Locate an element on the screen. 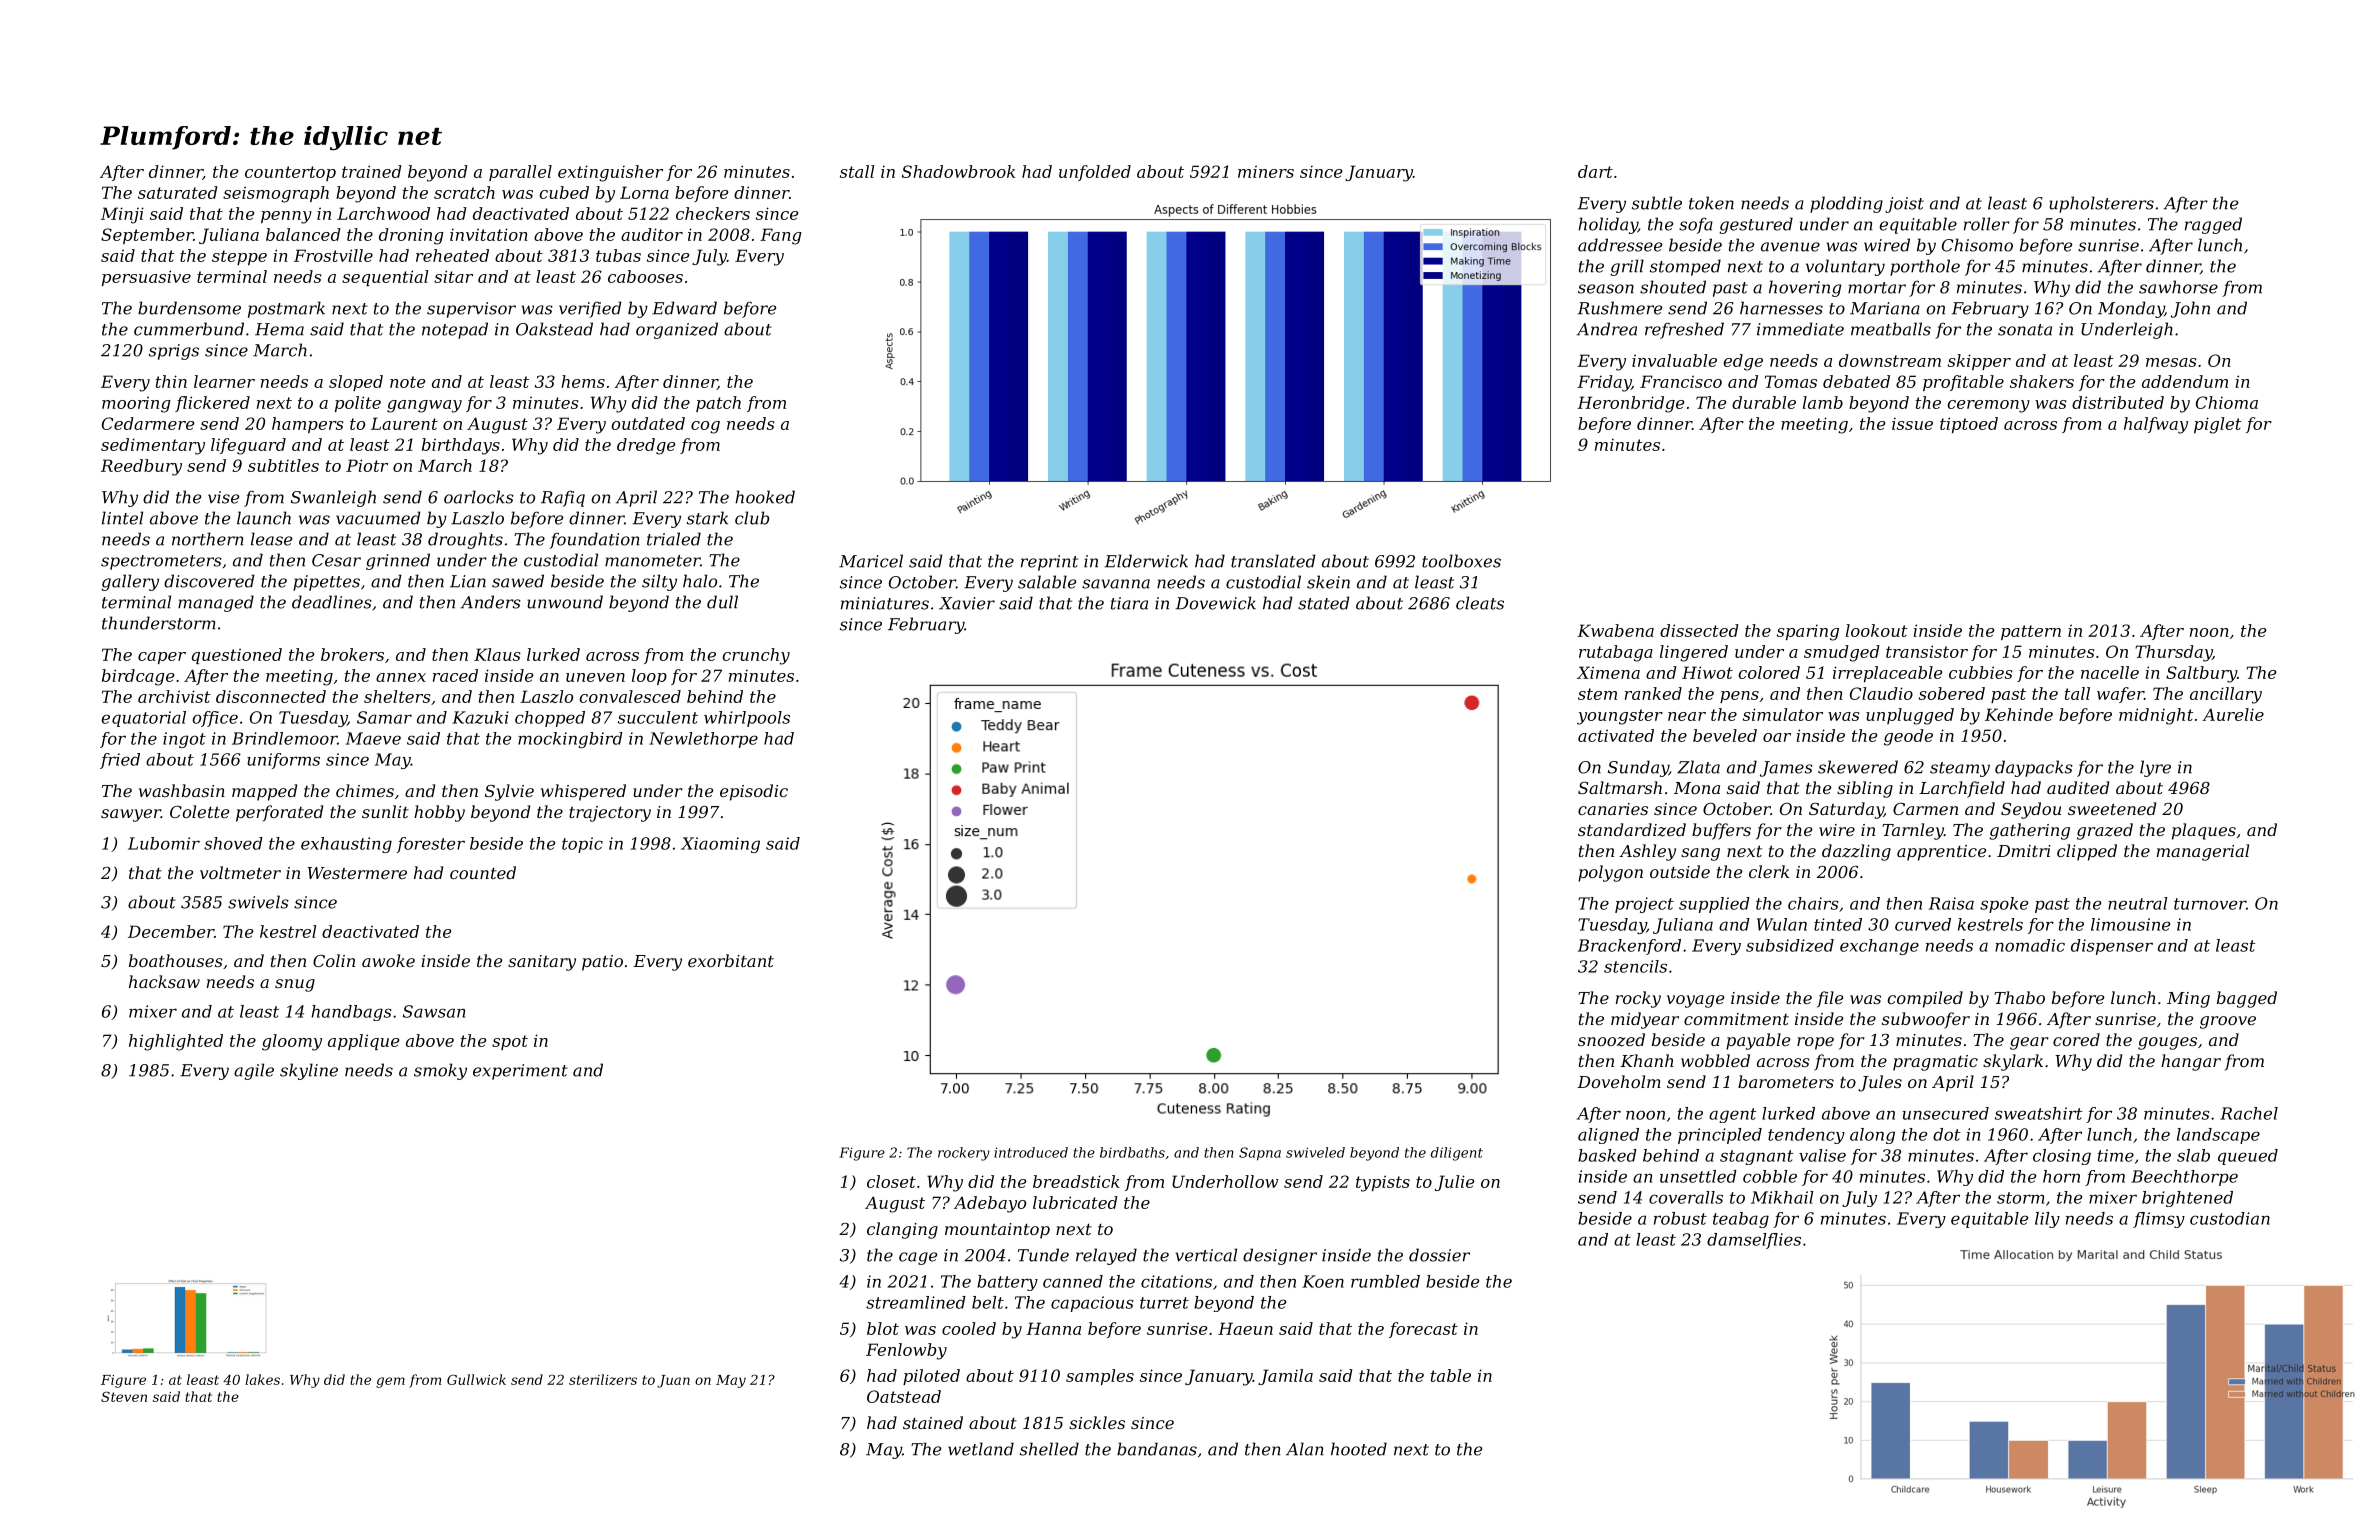 The height and width of the screenshot is (1540, 2380). apprentice is located at coordinates (1942, 853).
